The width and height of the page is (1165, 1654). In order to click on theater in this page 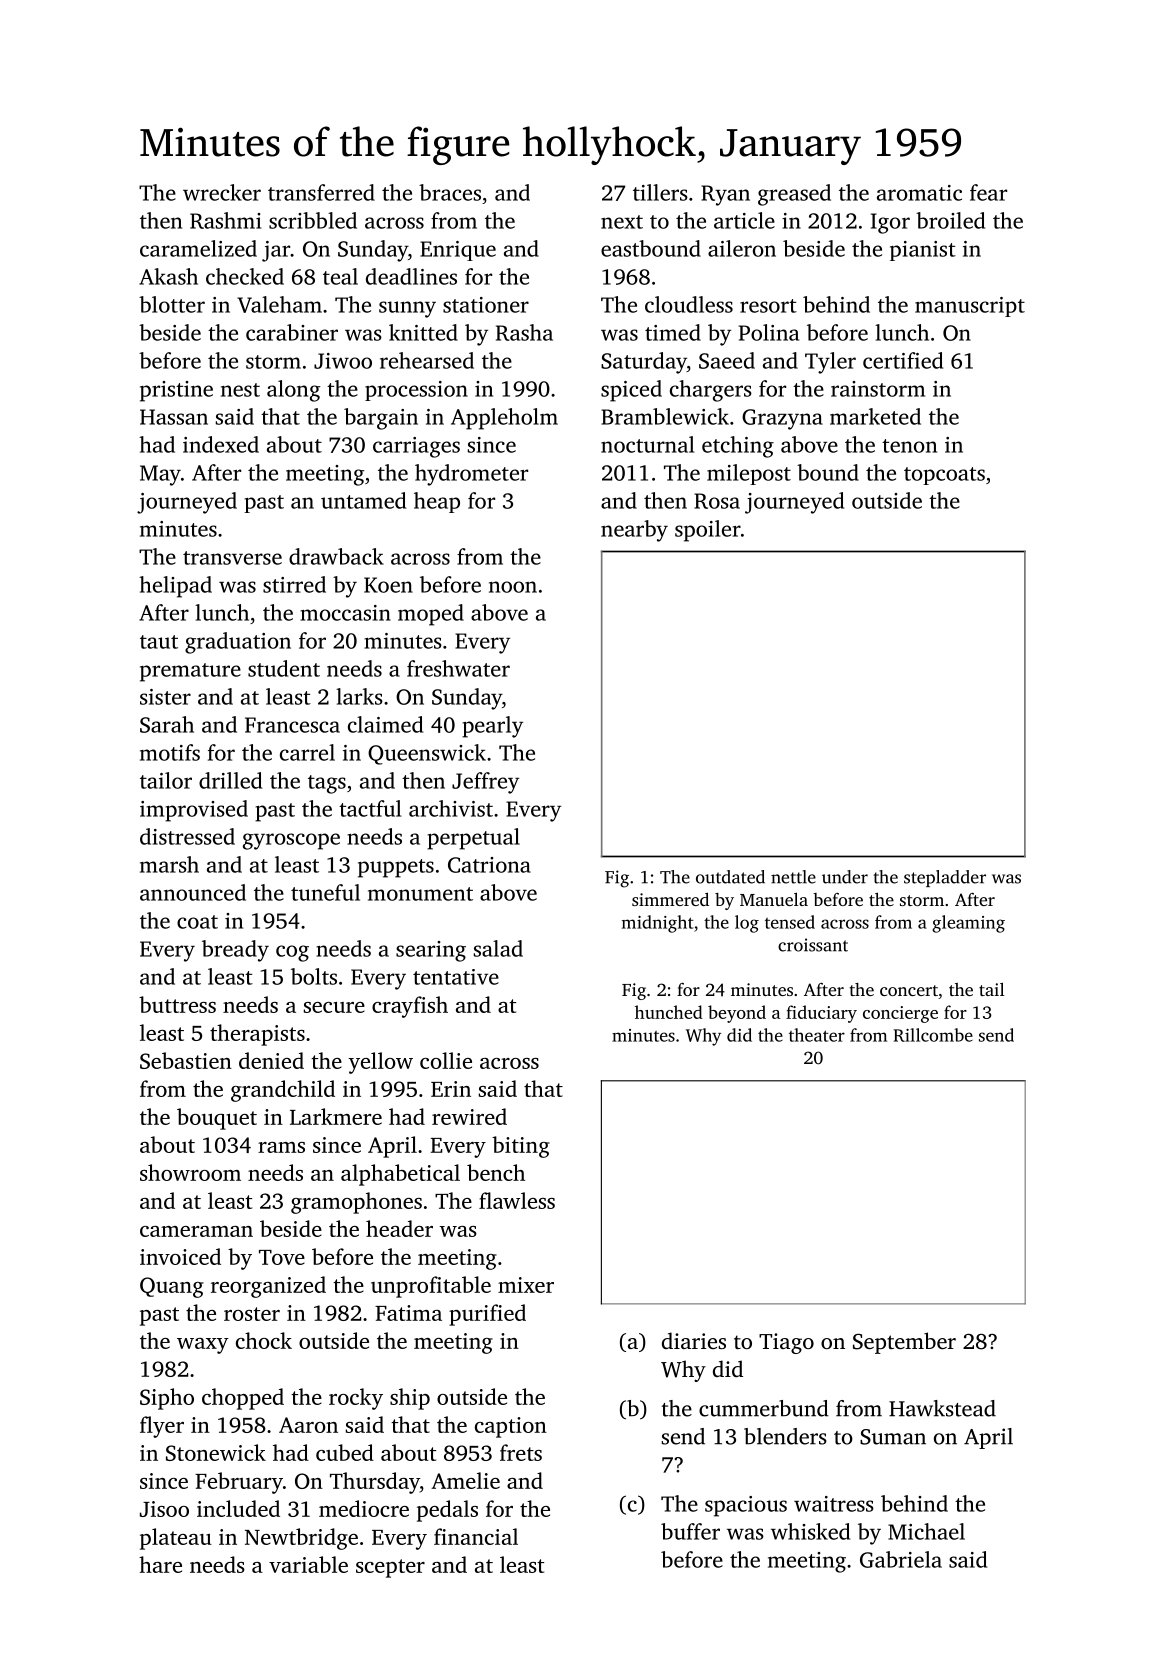, I will do `click(817, 1035)`.
